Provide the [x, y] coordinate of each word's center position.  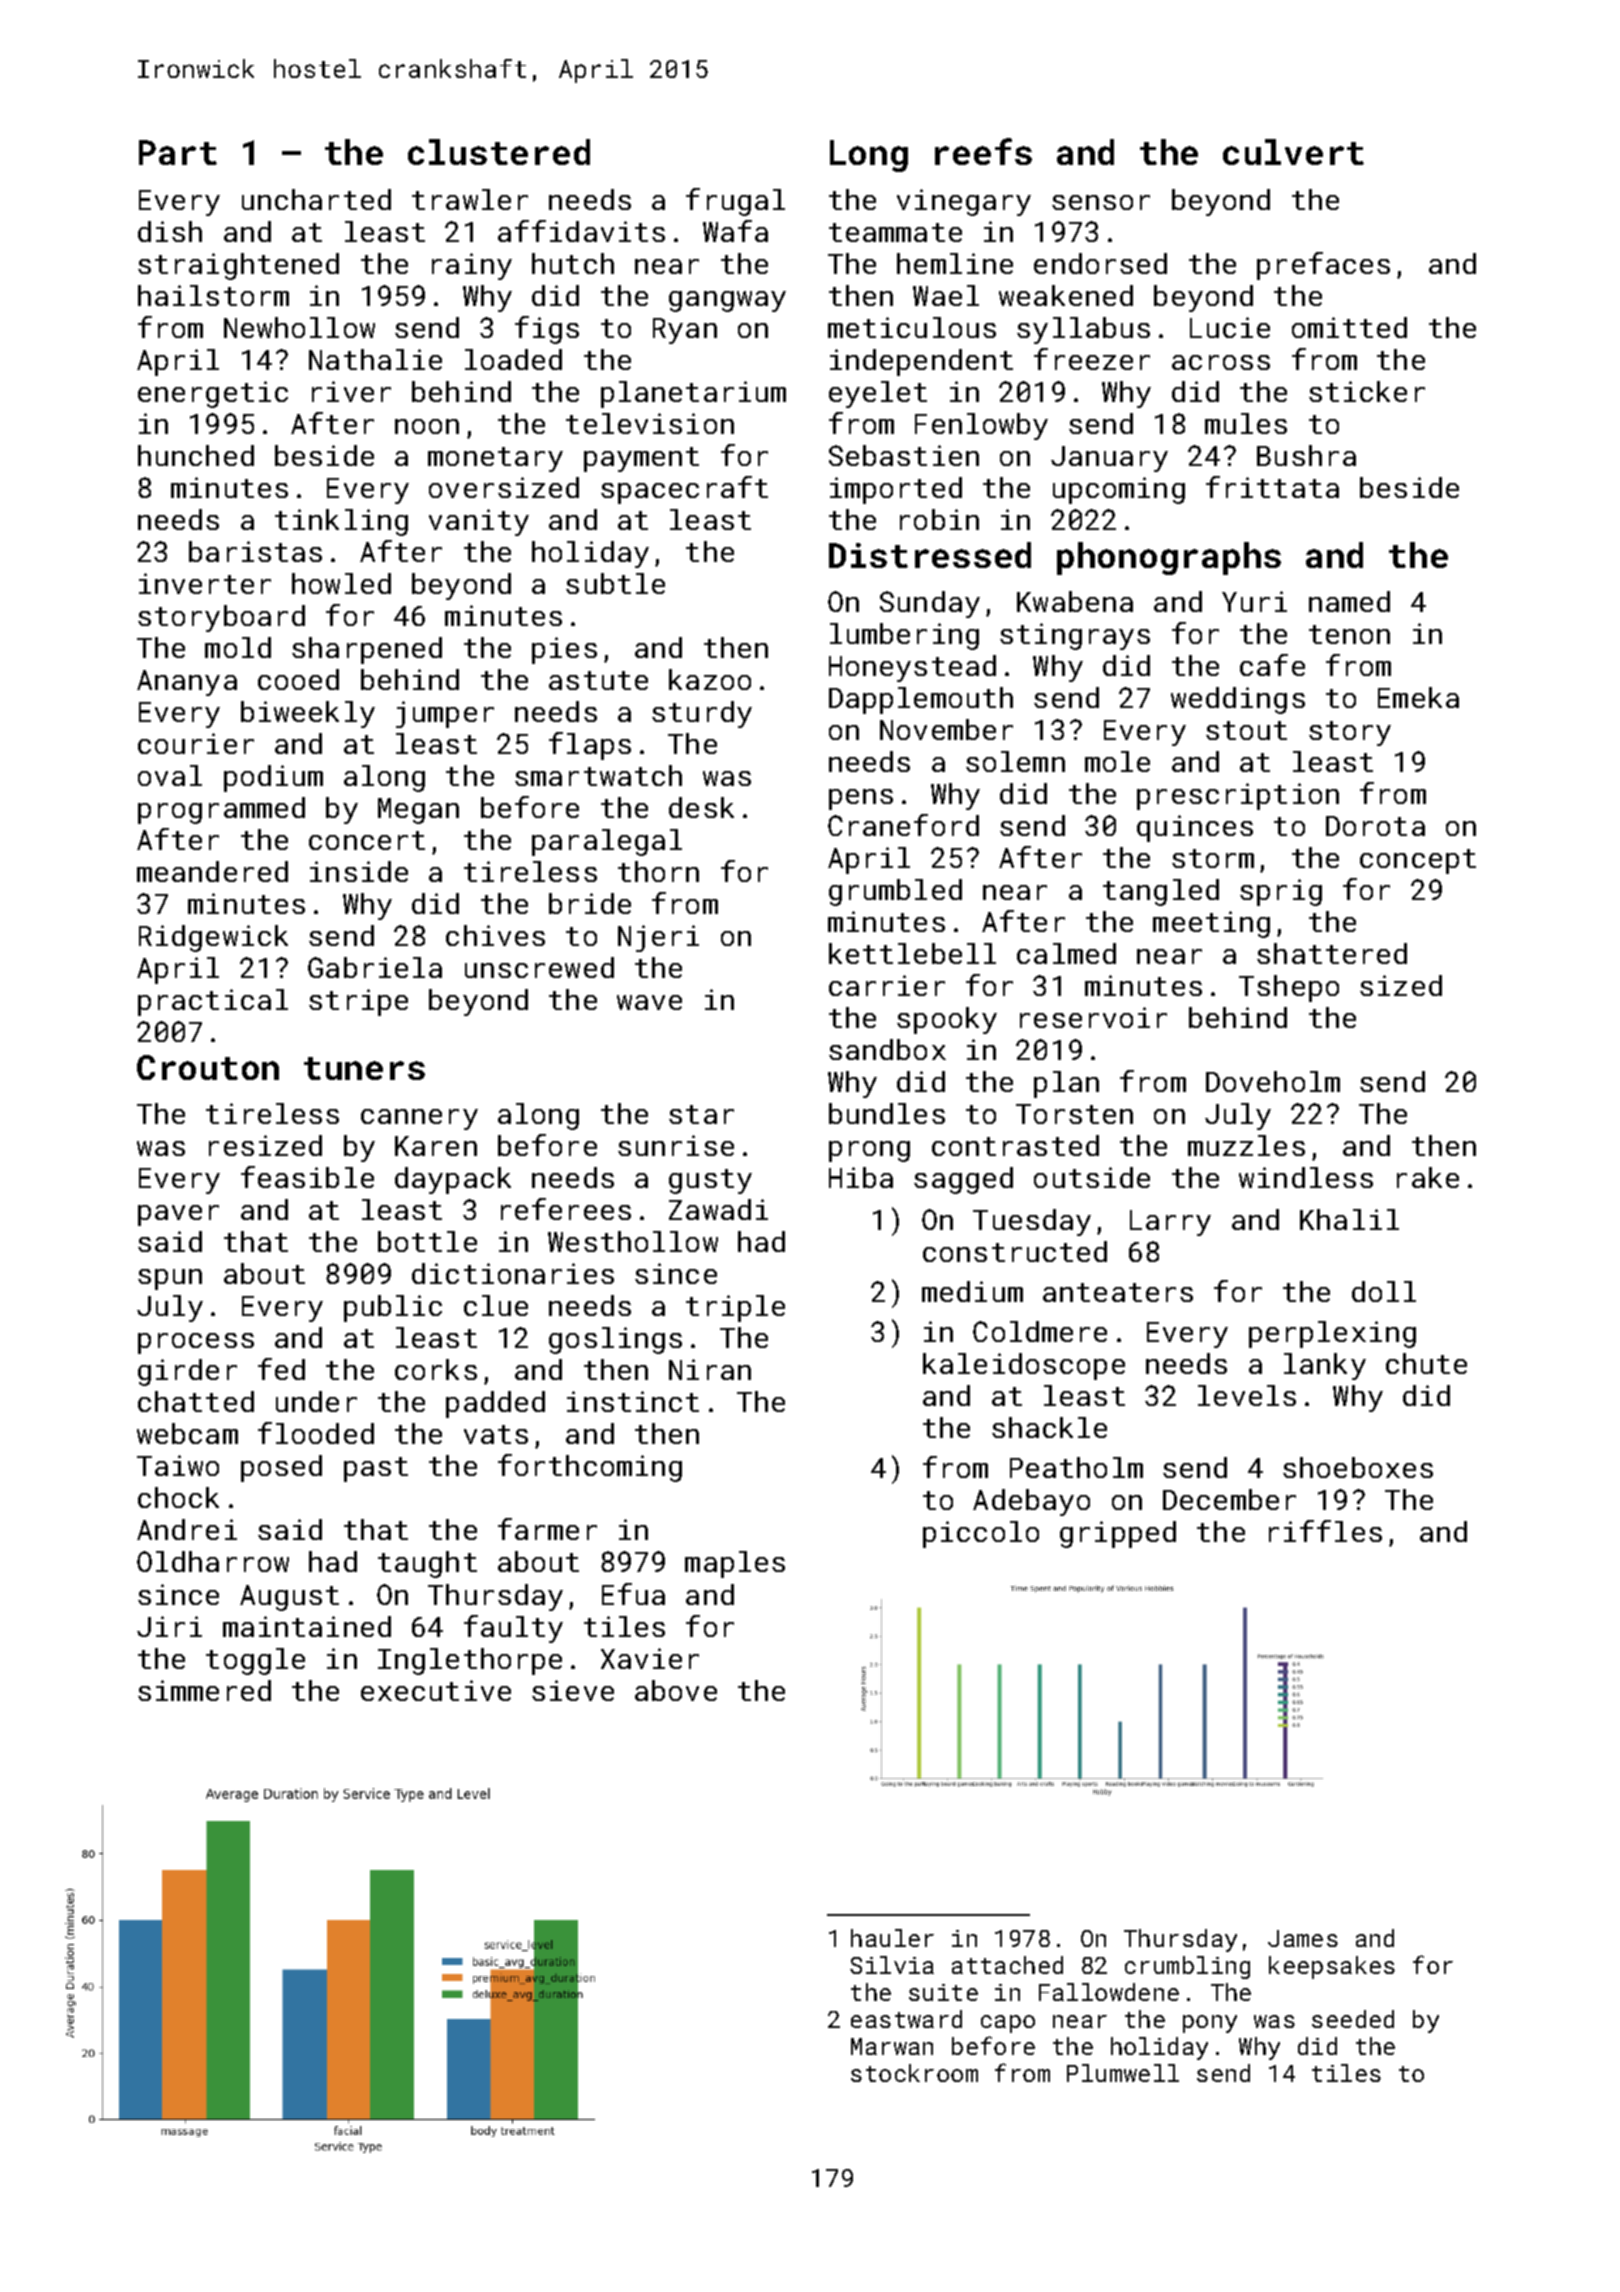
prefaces [1323, 266]
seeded [1353, 2019]
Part [178, 152]
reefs [983, 151]
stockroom [914, 2073]
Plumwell [1123, 2073]
